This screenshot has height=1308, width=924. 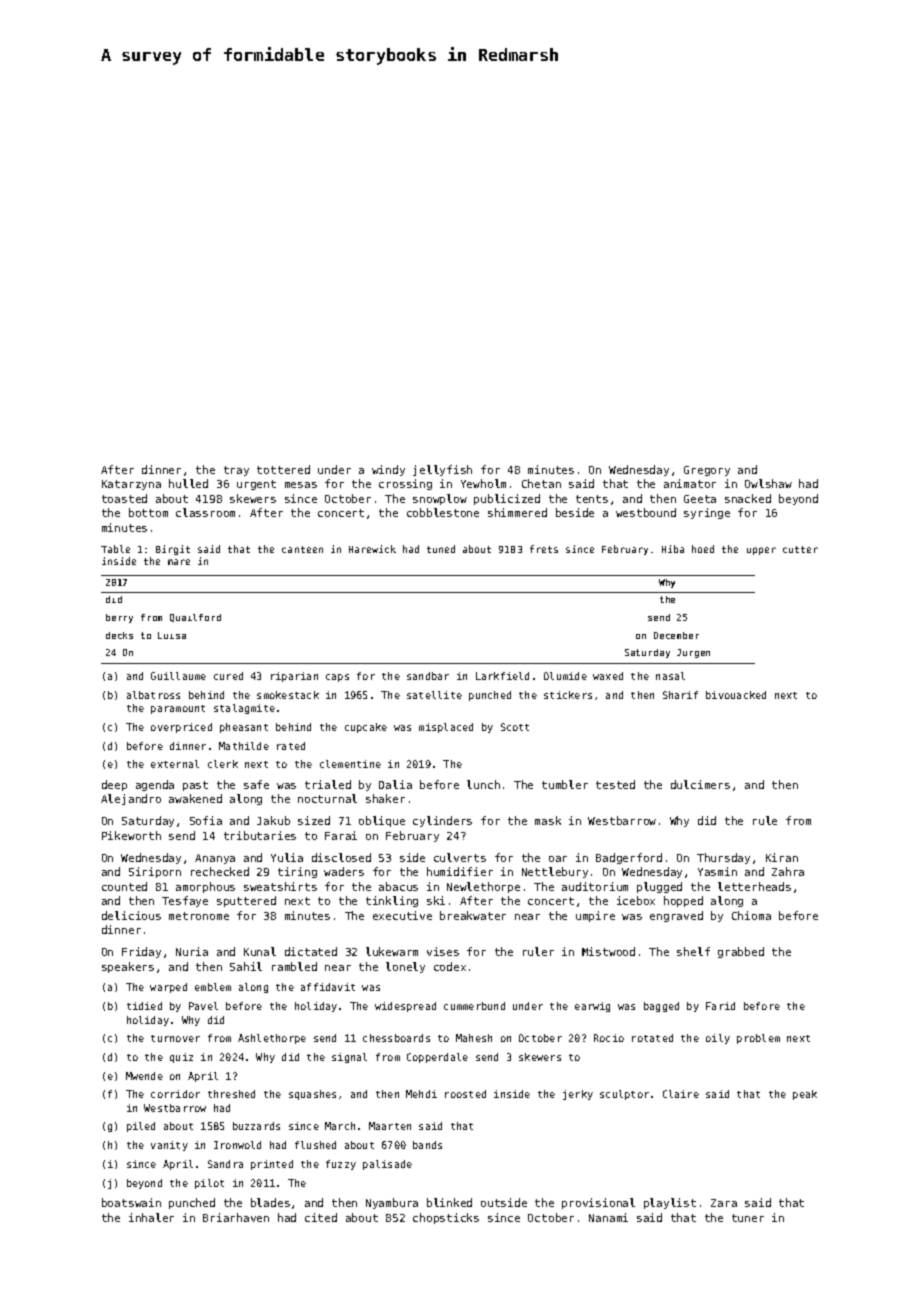 What do you see at coordinates (748, 1218) in the screenshot?
I see `tuner` at bounding box center [748, 1218].
